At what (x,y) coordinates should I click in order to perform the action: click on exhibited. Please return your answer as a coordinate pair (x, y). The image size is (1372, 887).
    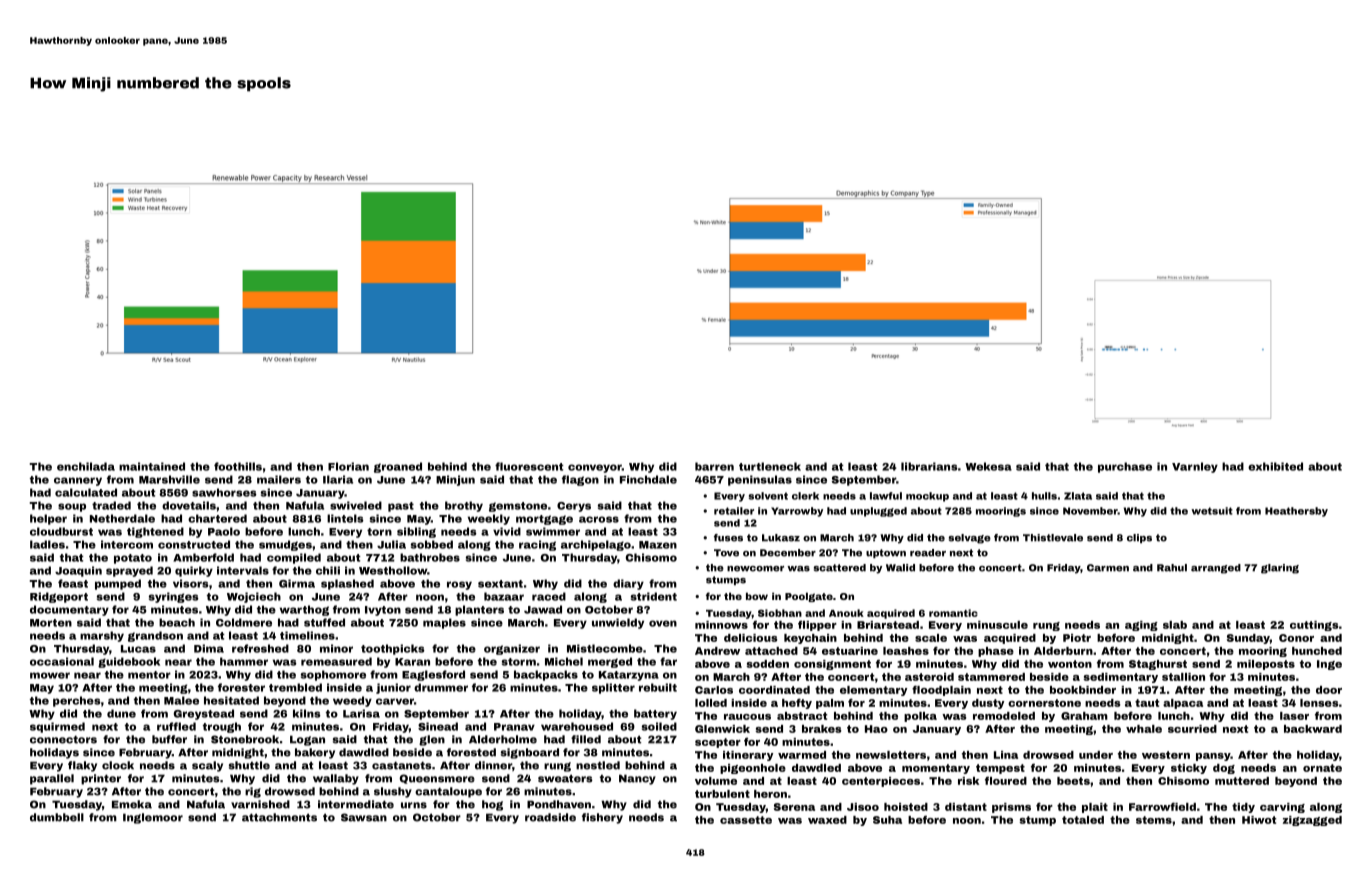
    Looking at the image, I should click on (1275, 466).
